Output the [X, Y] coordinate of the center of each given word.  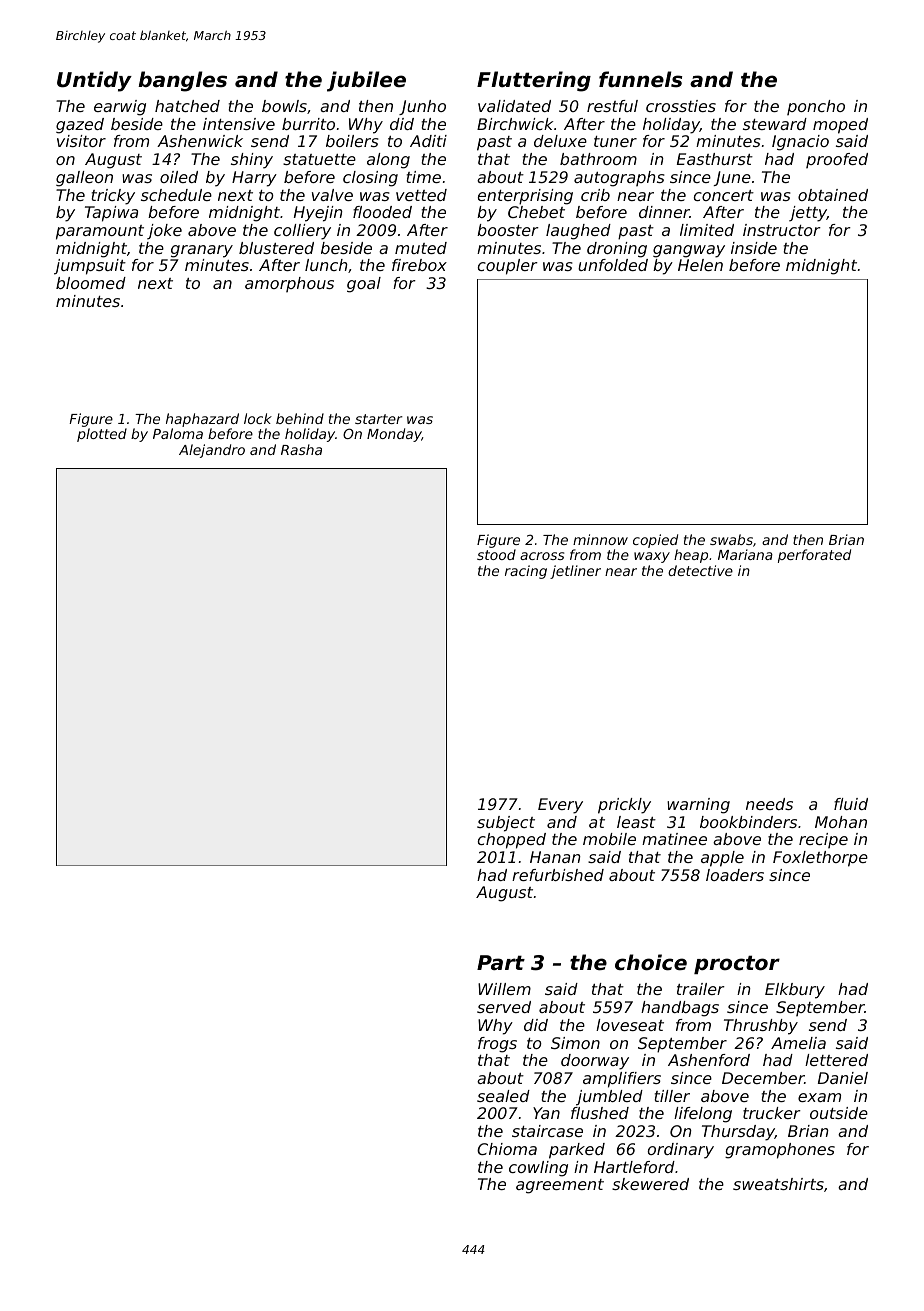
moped [840, 126]
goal [364, 285]
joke [164, 232]
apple [722, 859]
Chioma [507, 1149]
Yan [546, 1113]
